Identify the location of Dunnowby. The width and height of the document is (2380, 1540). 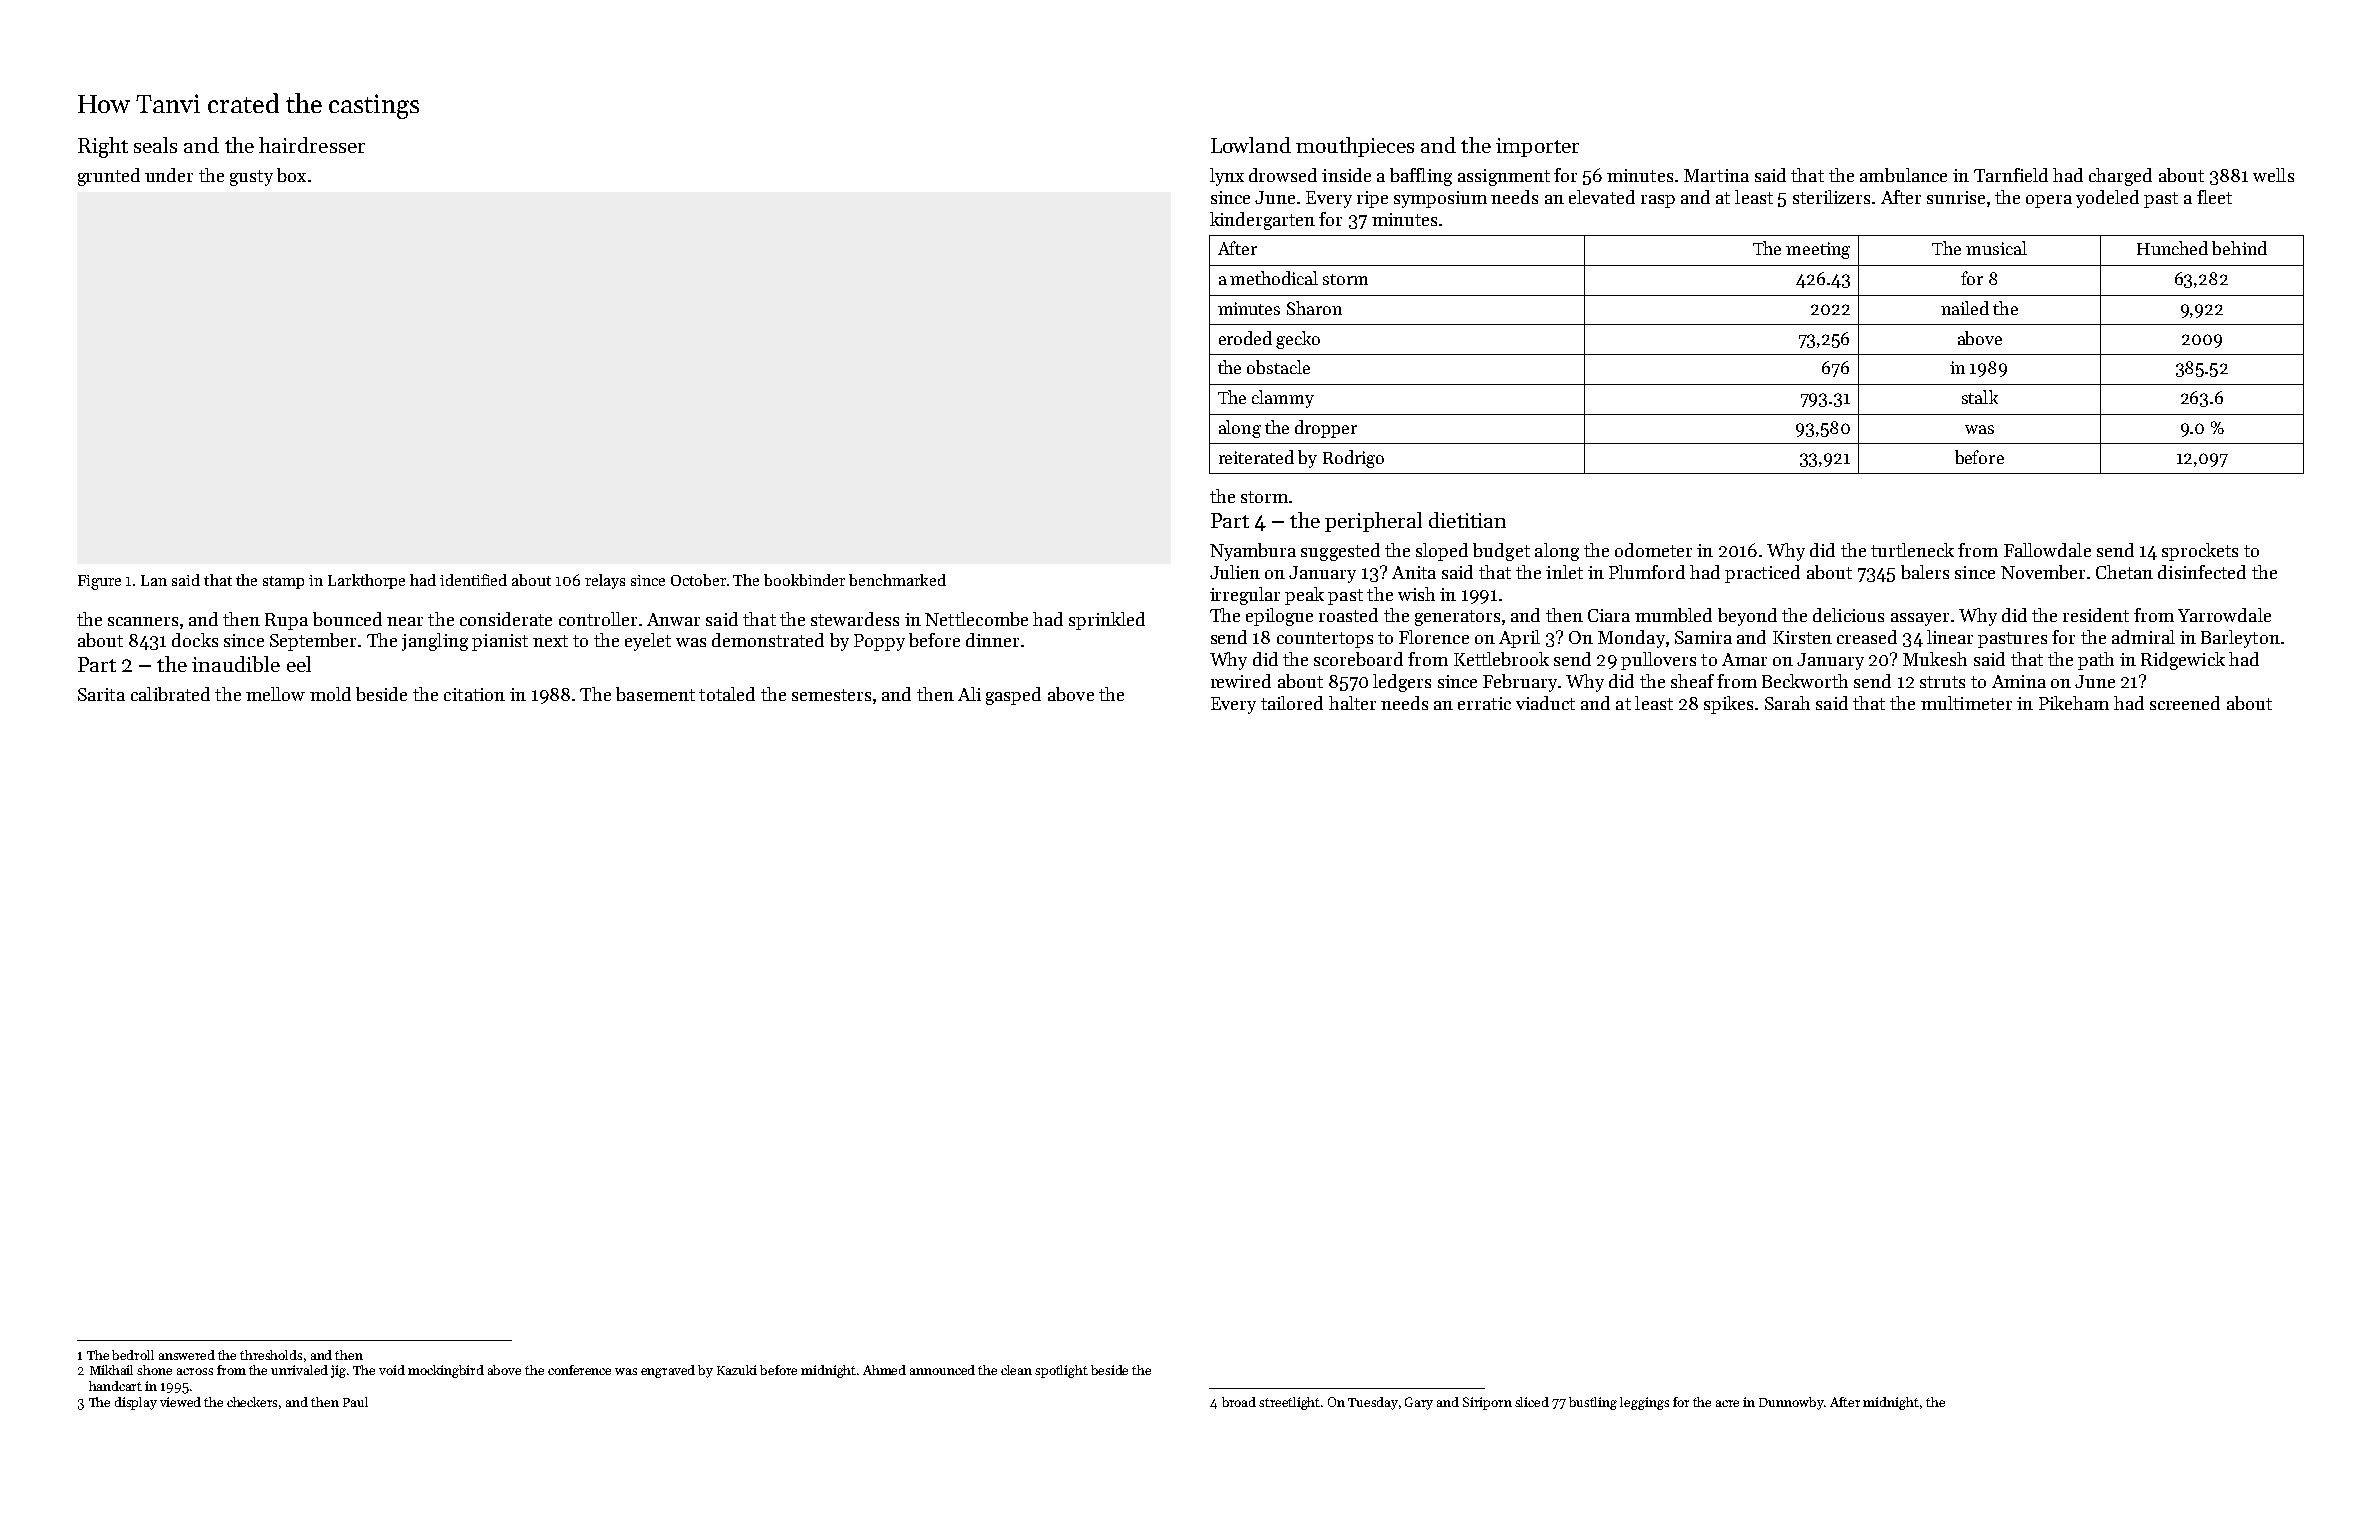
(1792, 1403).
